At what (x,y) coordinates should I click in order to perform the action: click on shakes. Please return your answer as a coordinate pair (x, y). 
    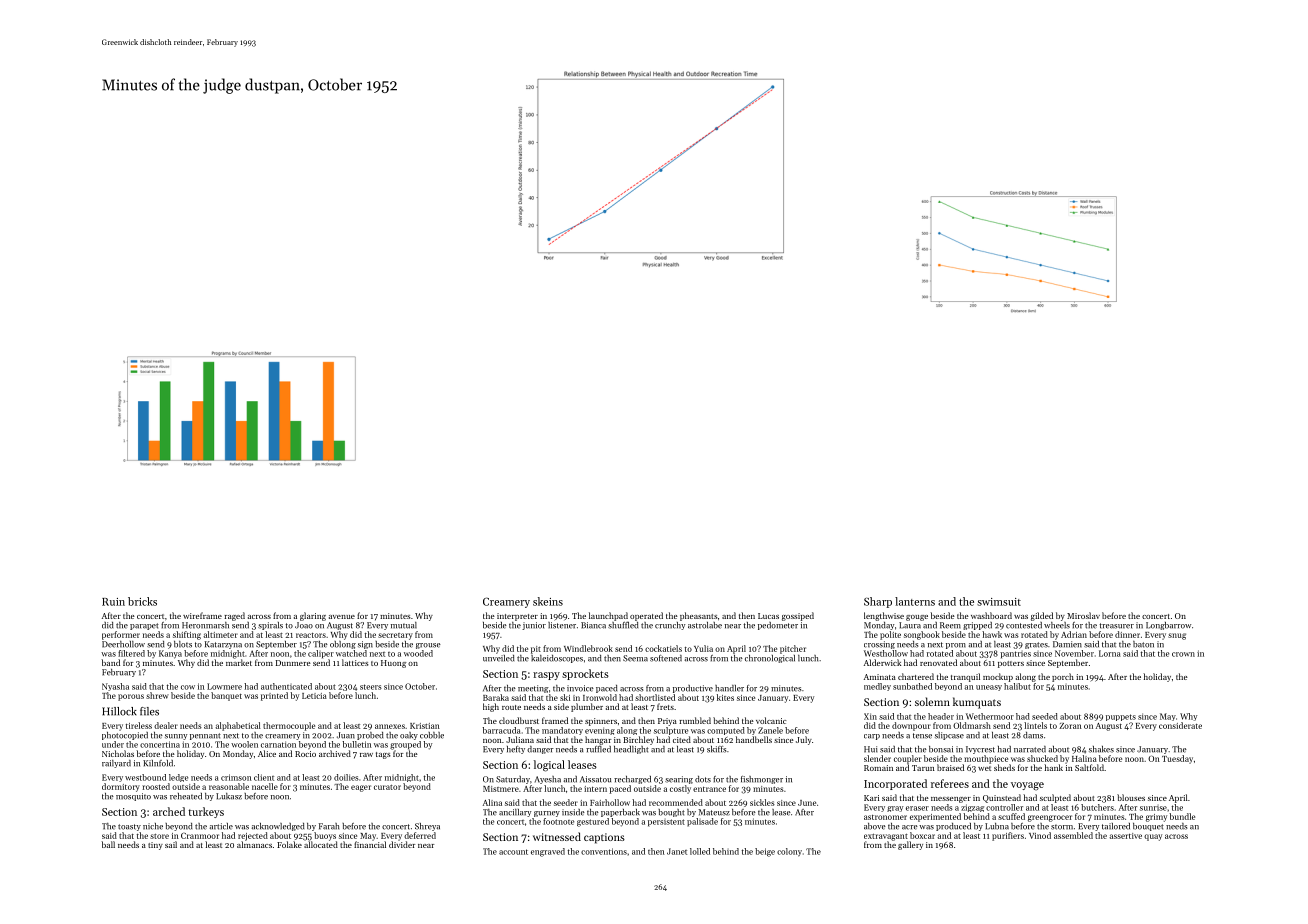
    Looking at the image, I should click on (1101, 749).
